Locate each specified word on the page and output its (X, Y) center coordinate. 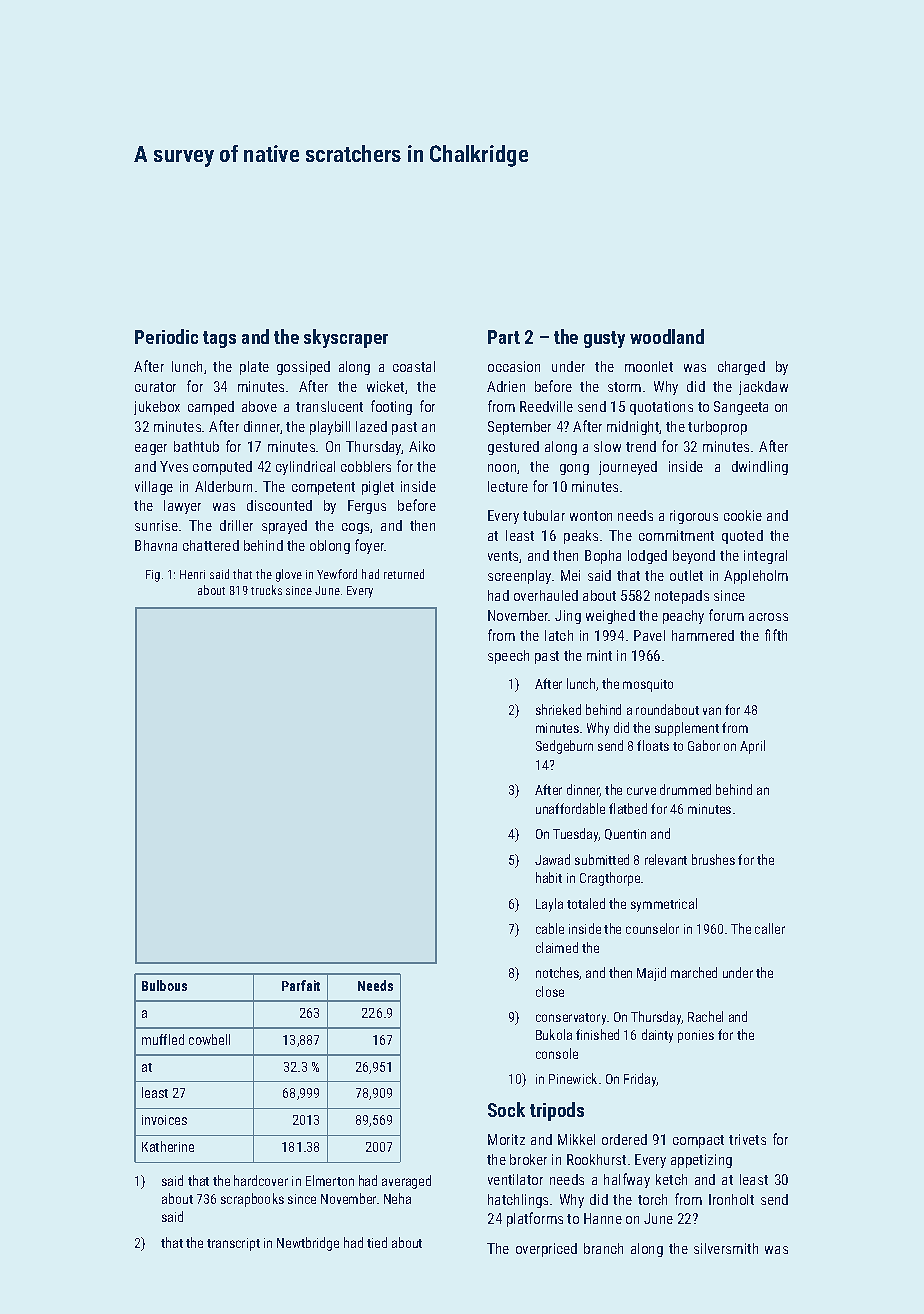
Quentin (625, 834)
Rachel (705, 1016)
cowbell (209, 1039)
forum (726, 615)
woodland (667, 336)
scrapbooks (252, 1200)
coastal (414, 366)
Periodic (166, 336)
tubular (544, 515)
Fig (153, 576)
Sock (506, 1109)
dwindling (760, 468)
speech (508, 657)
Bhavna (156, 545)
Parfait (301, 985)
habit (549, 877)
